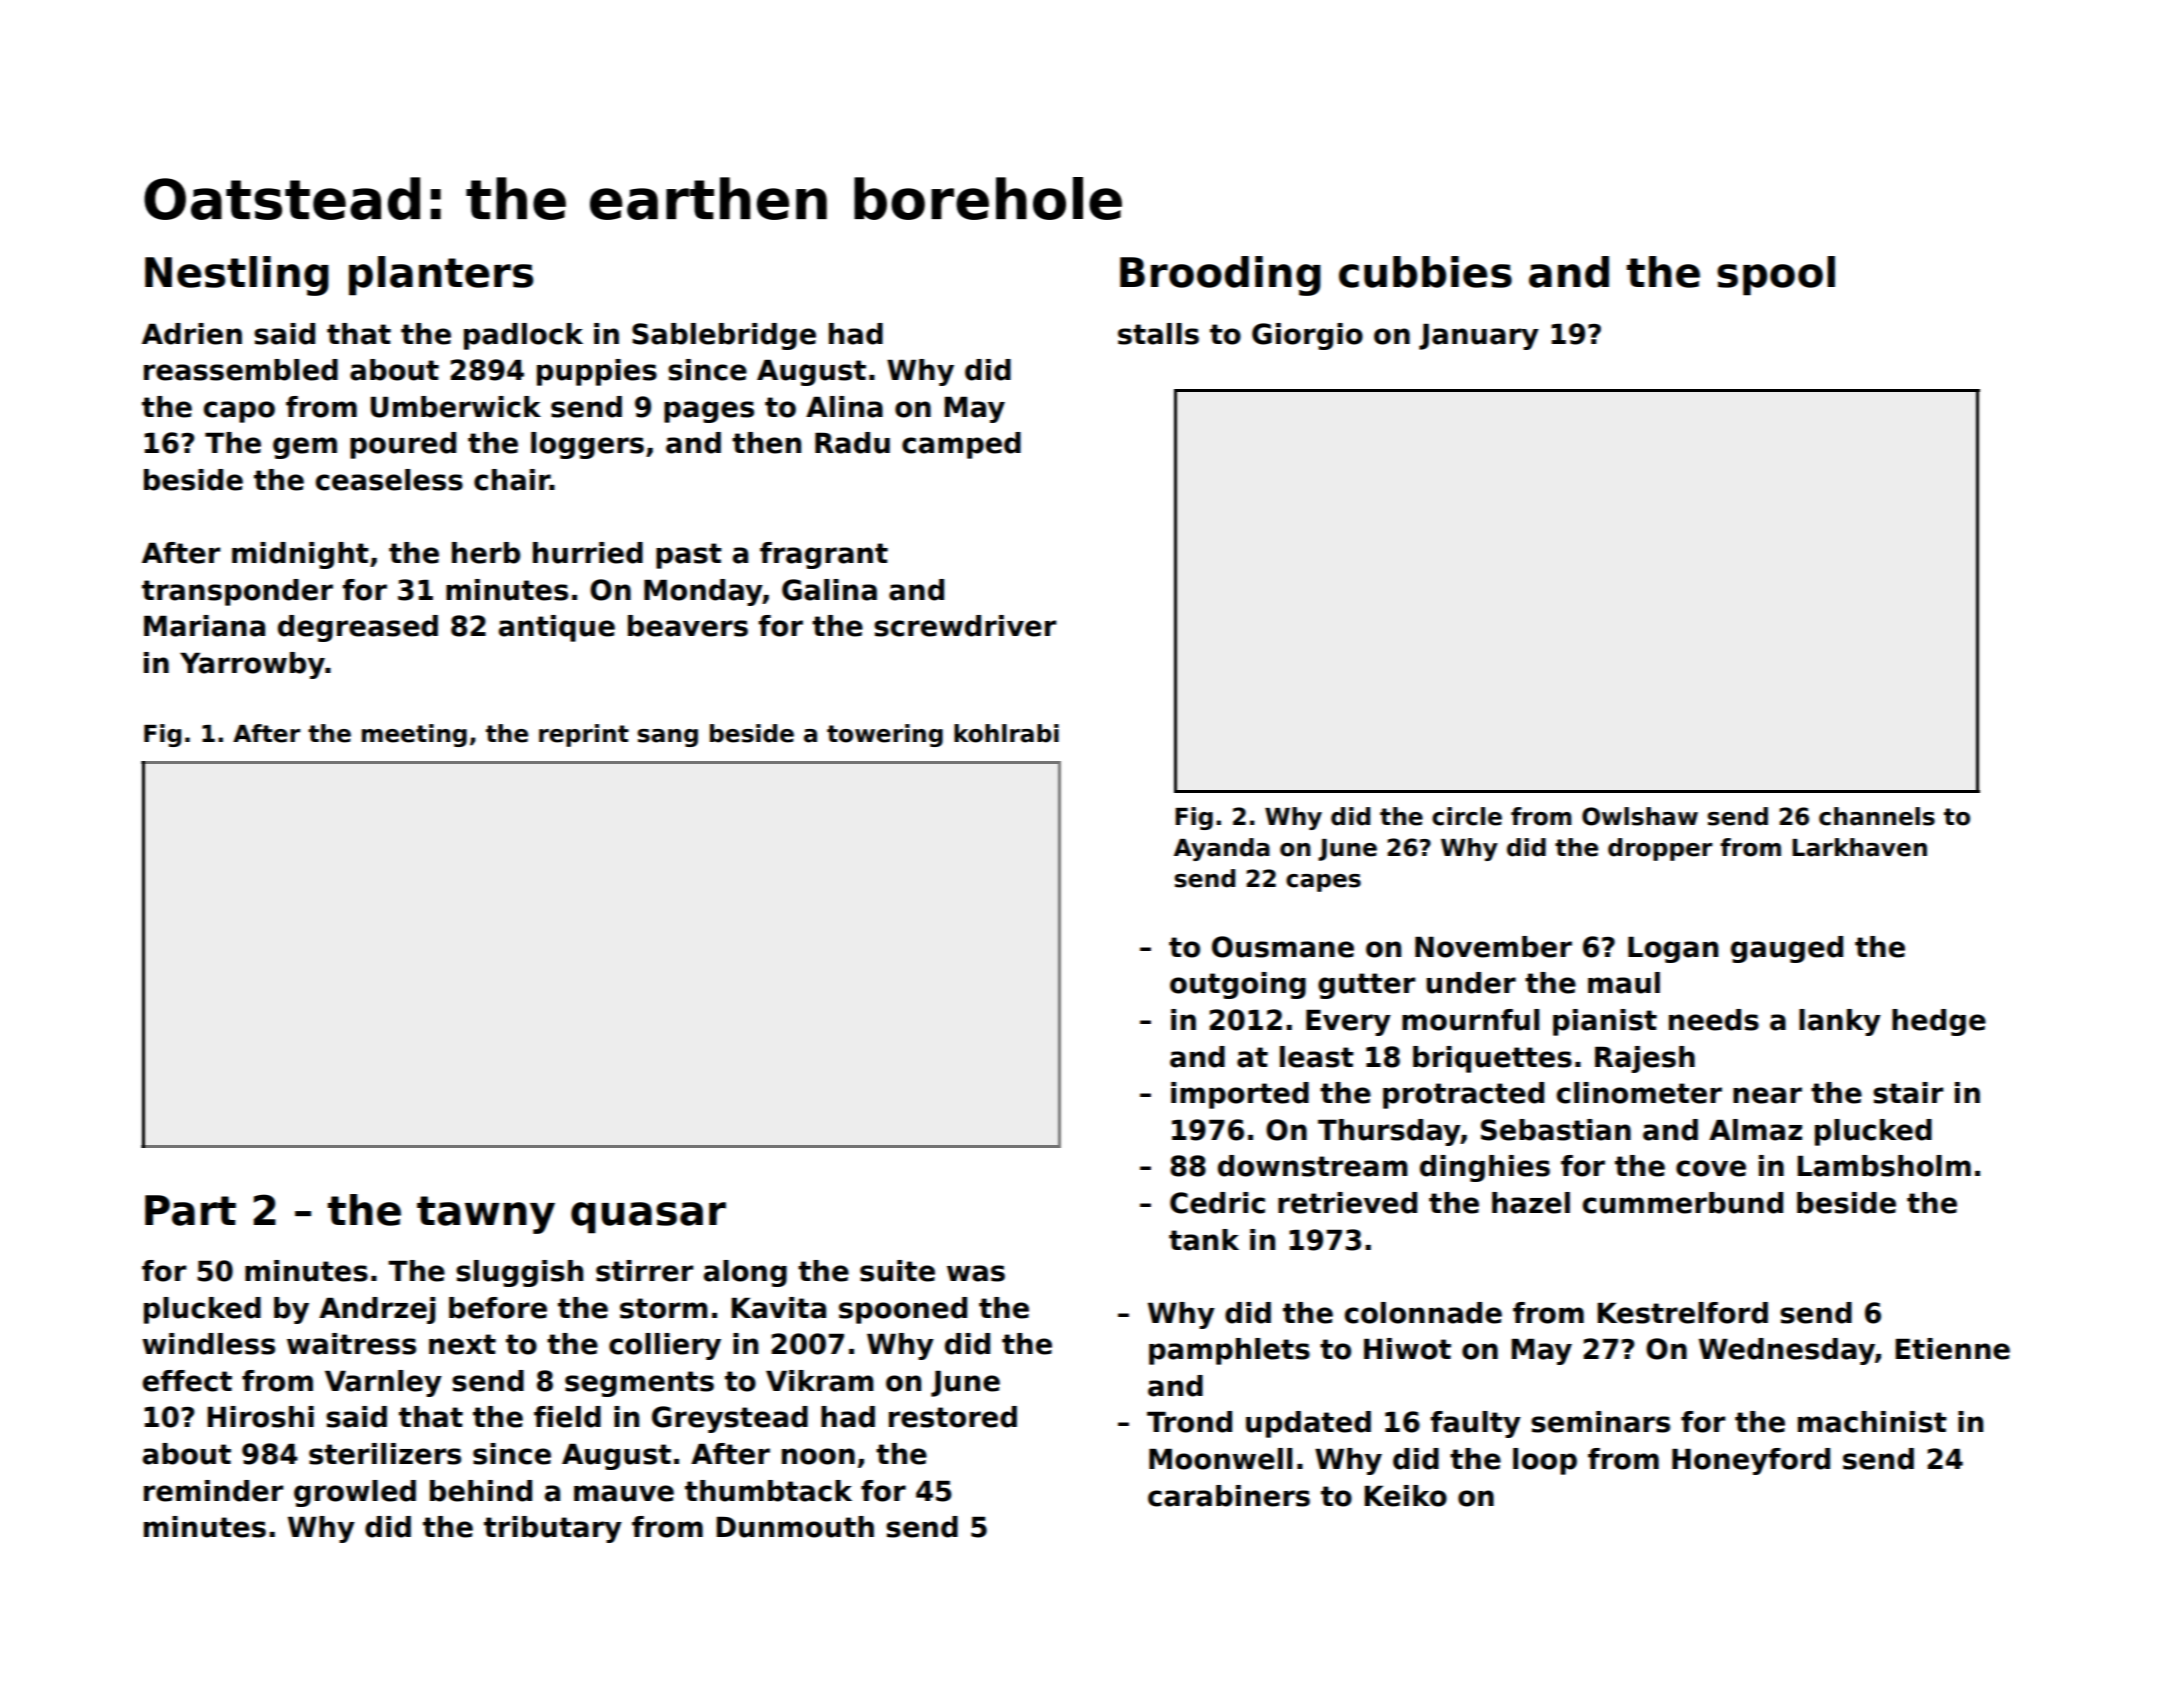 The height and width of the document is (1683, 2178). What do you see at coordinates (355, 1493) in the document?
I see `growled` at bounding box center [355, 1493].
